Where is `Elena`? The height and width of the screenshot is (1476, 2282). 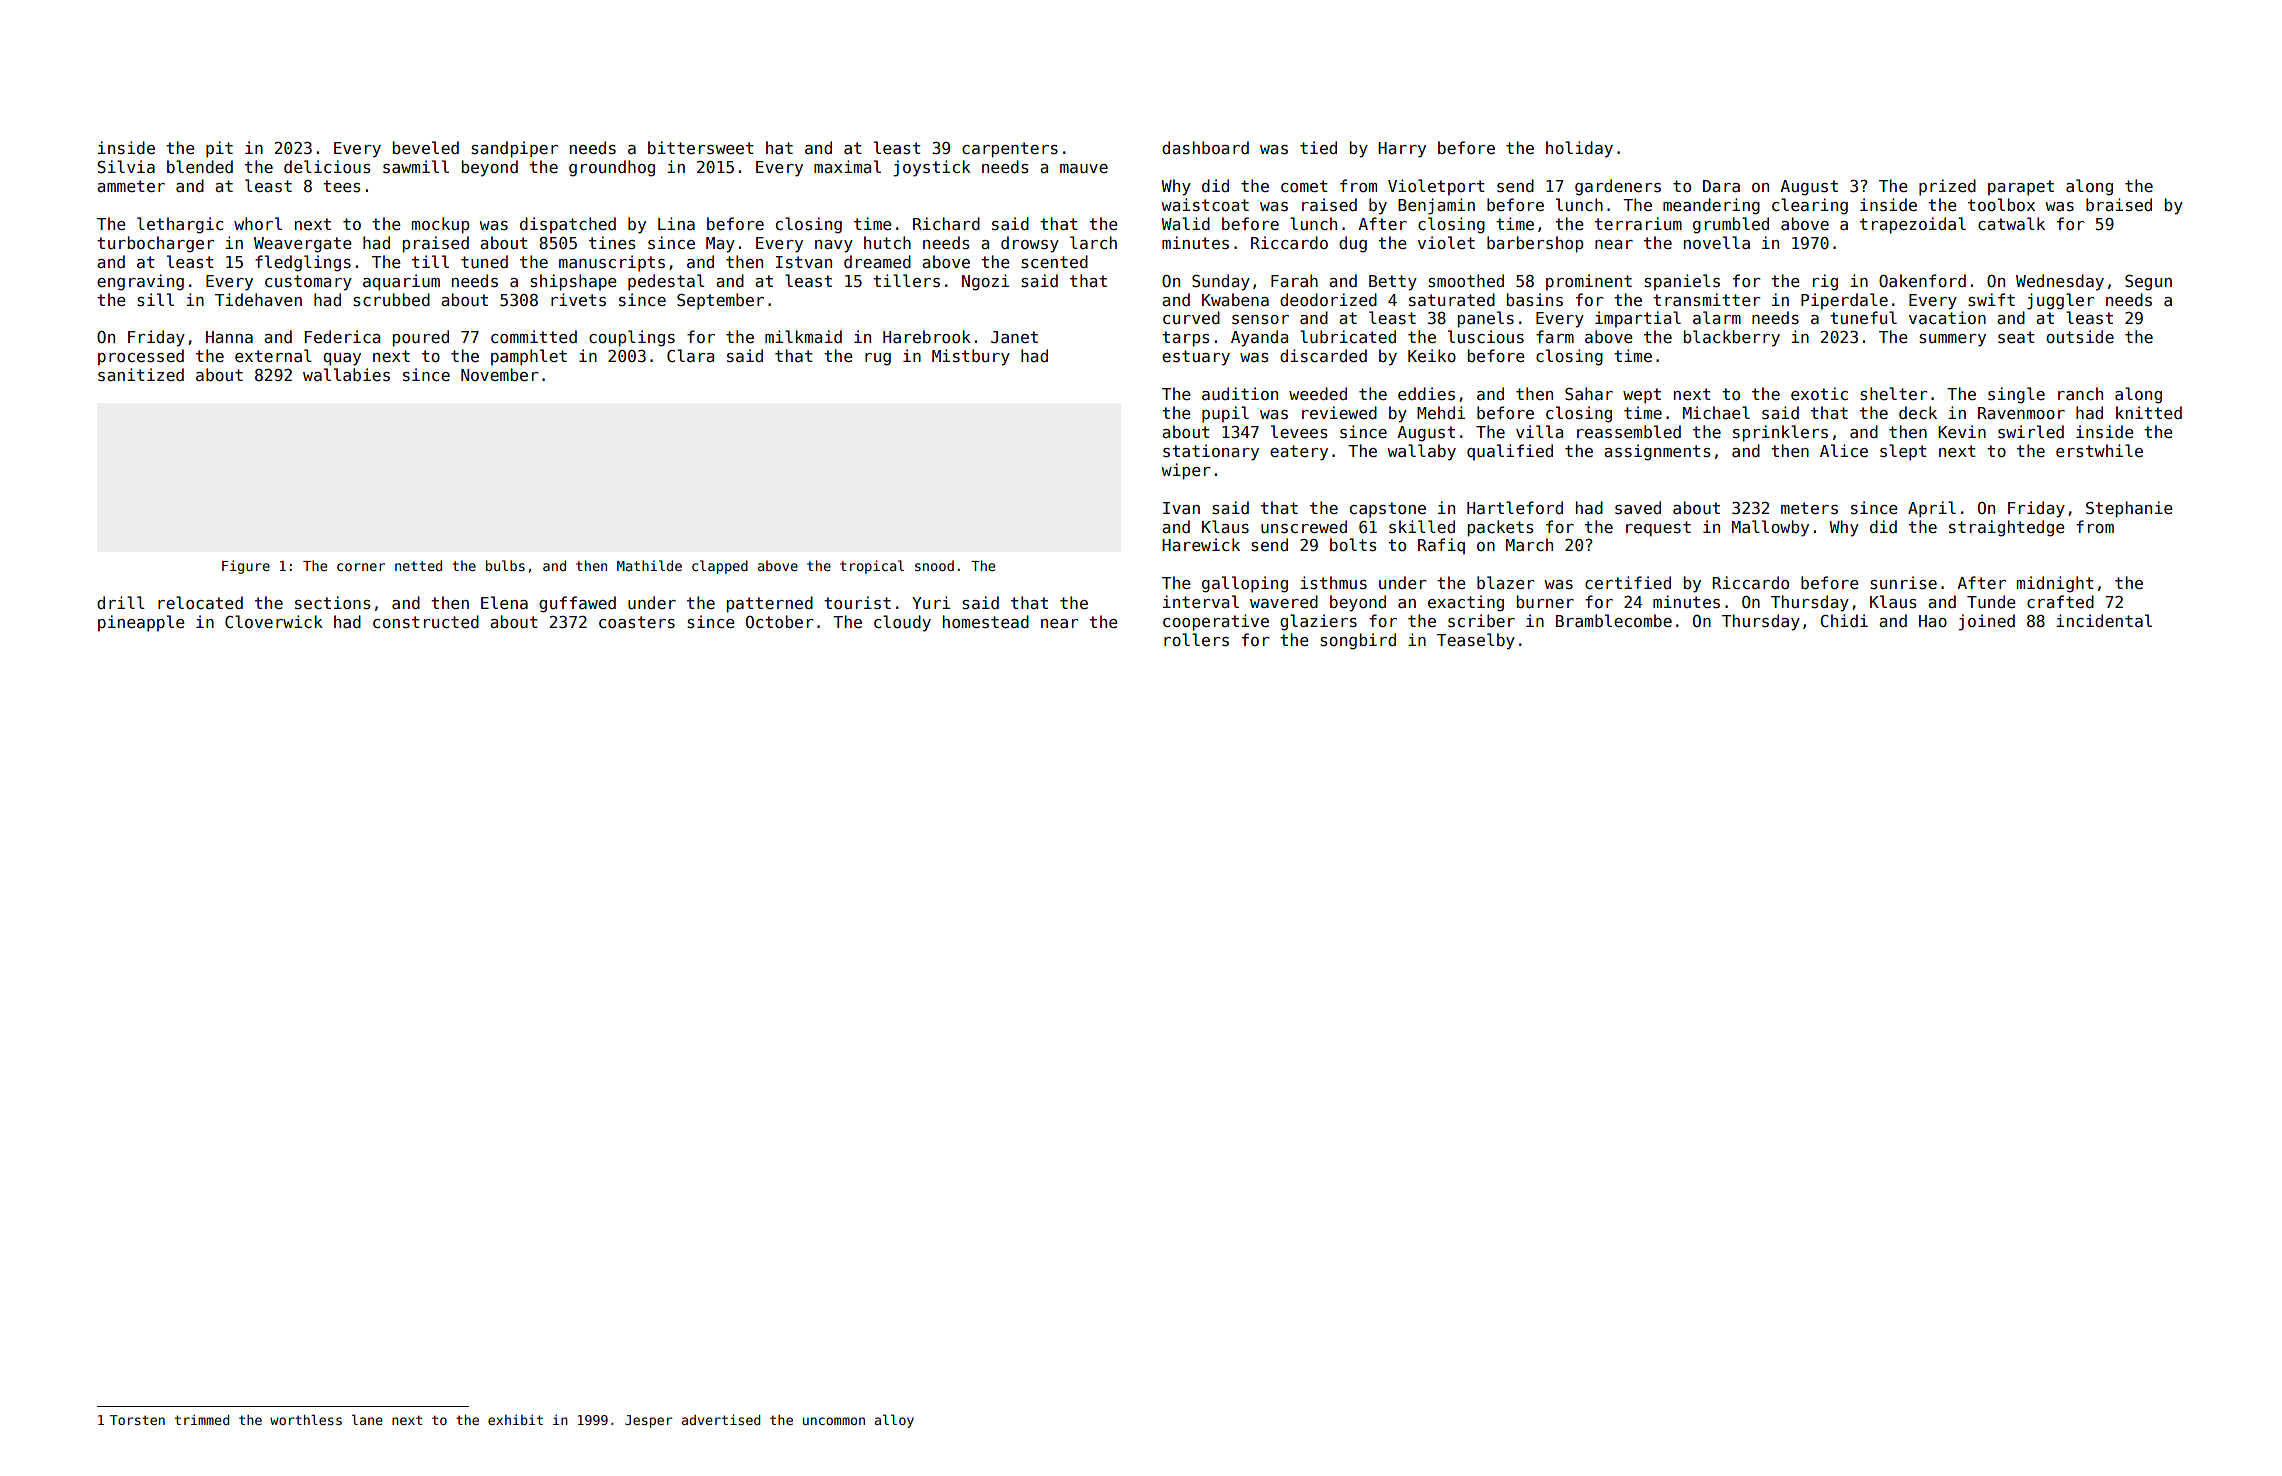
Elena is located at coordinates (504, 602).
